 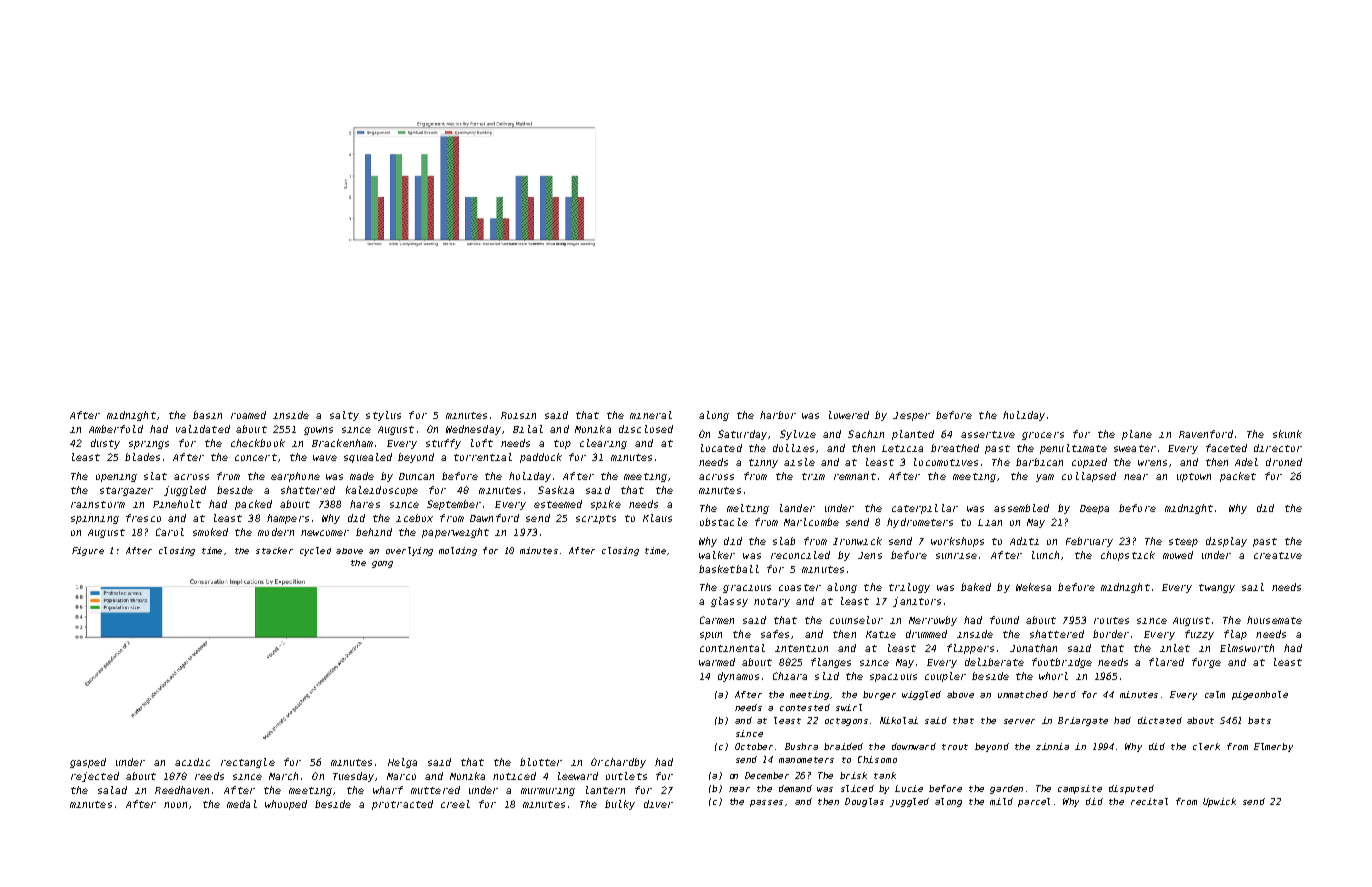 I want to click on contested, so click(x=805, y=707).
